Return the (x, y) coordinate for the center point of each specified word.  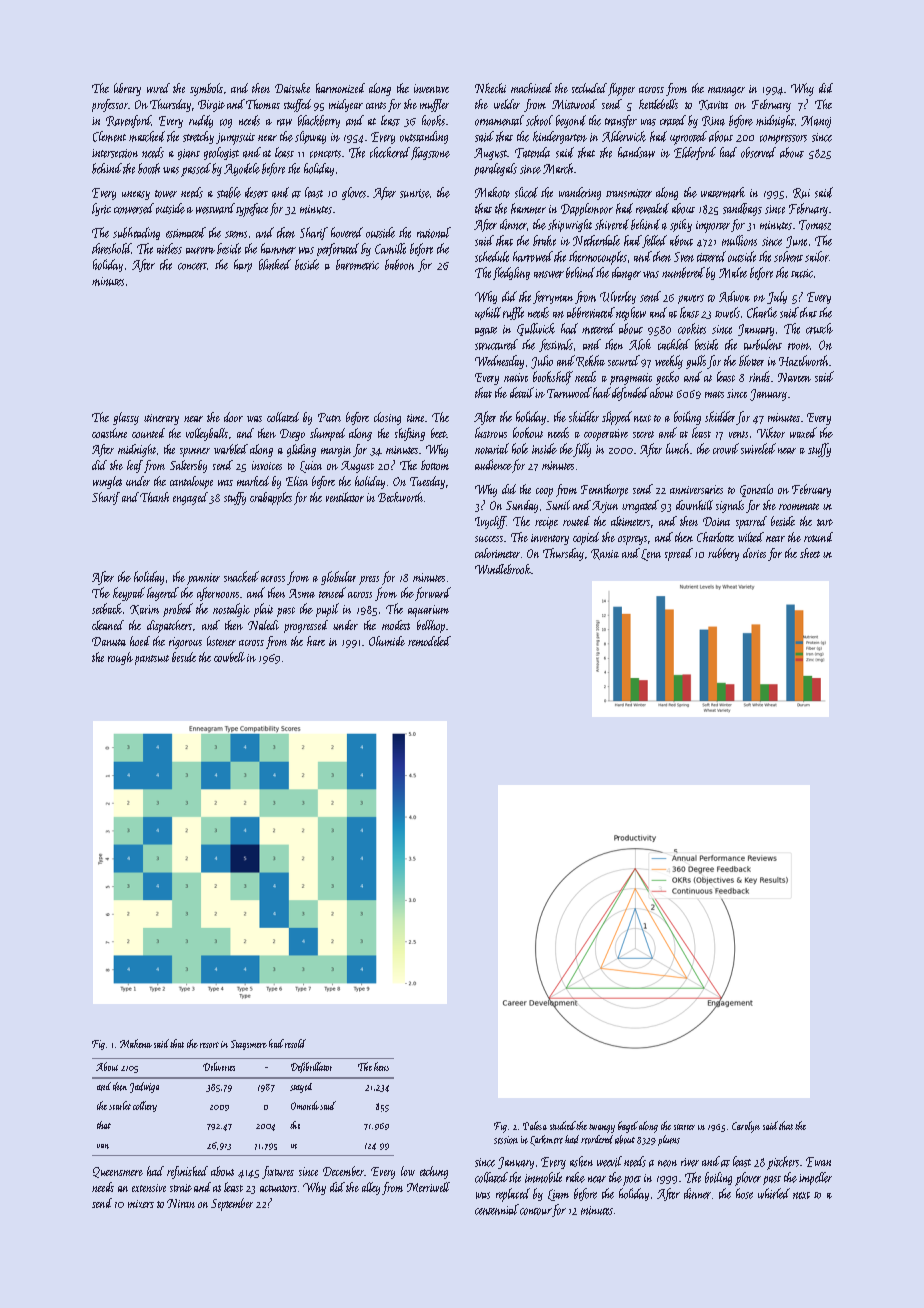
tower (166, 194)
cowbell (229, 657)
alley (371, 1188)
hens (381, 1066)
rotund (818, 537)
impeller (815, 1178)
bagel (628, 1127)
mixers (141, 1204)
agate (486, 331)
